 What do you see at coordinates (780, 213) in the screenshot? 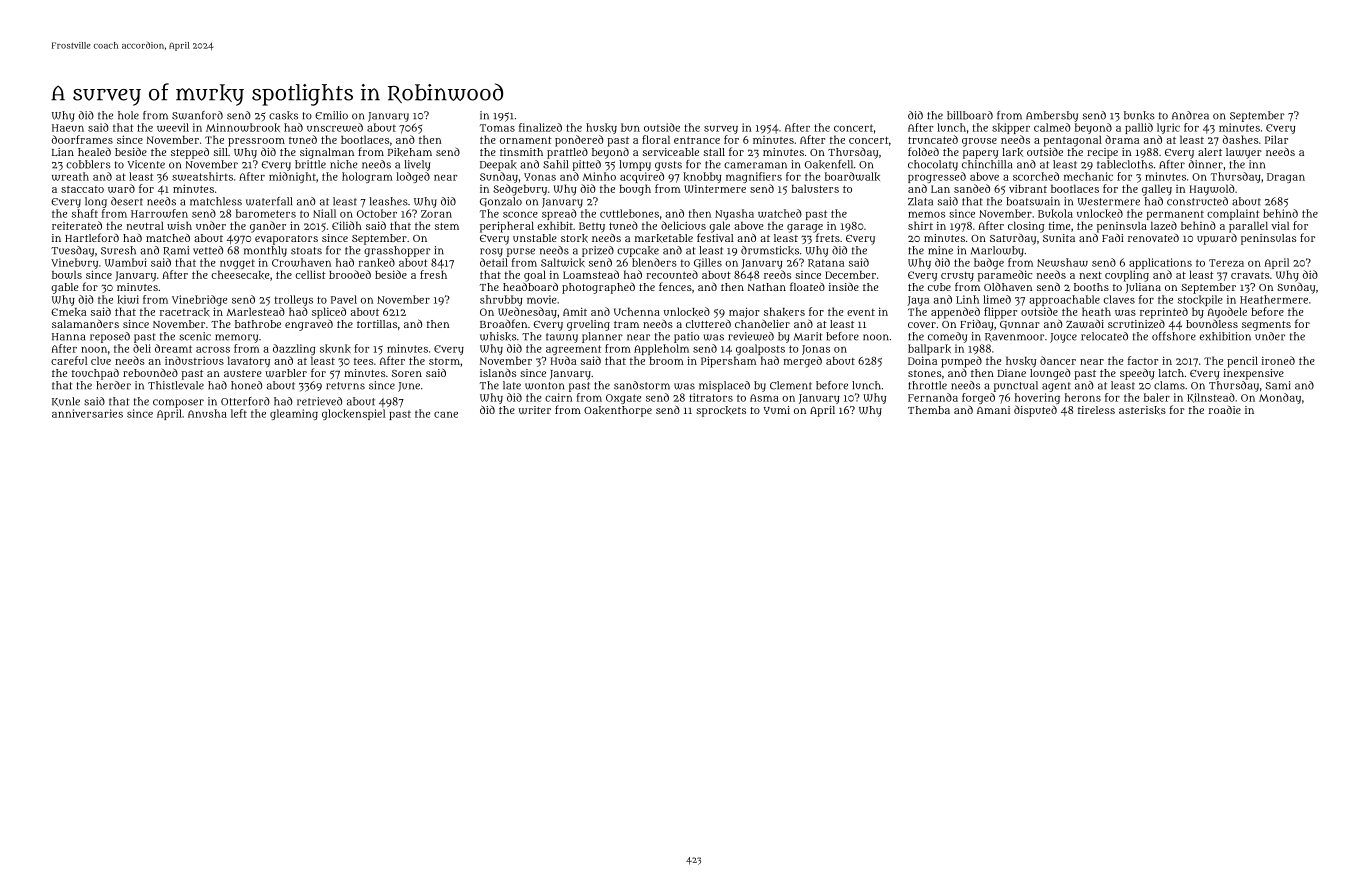
I see `watched` at bounding box center [780, 213].
